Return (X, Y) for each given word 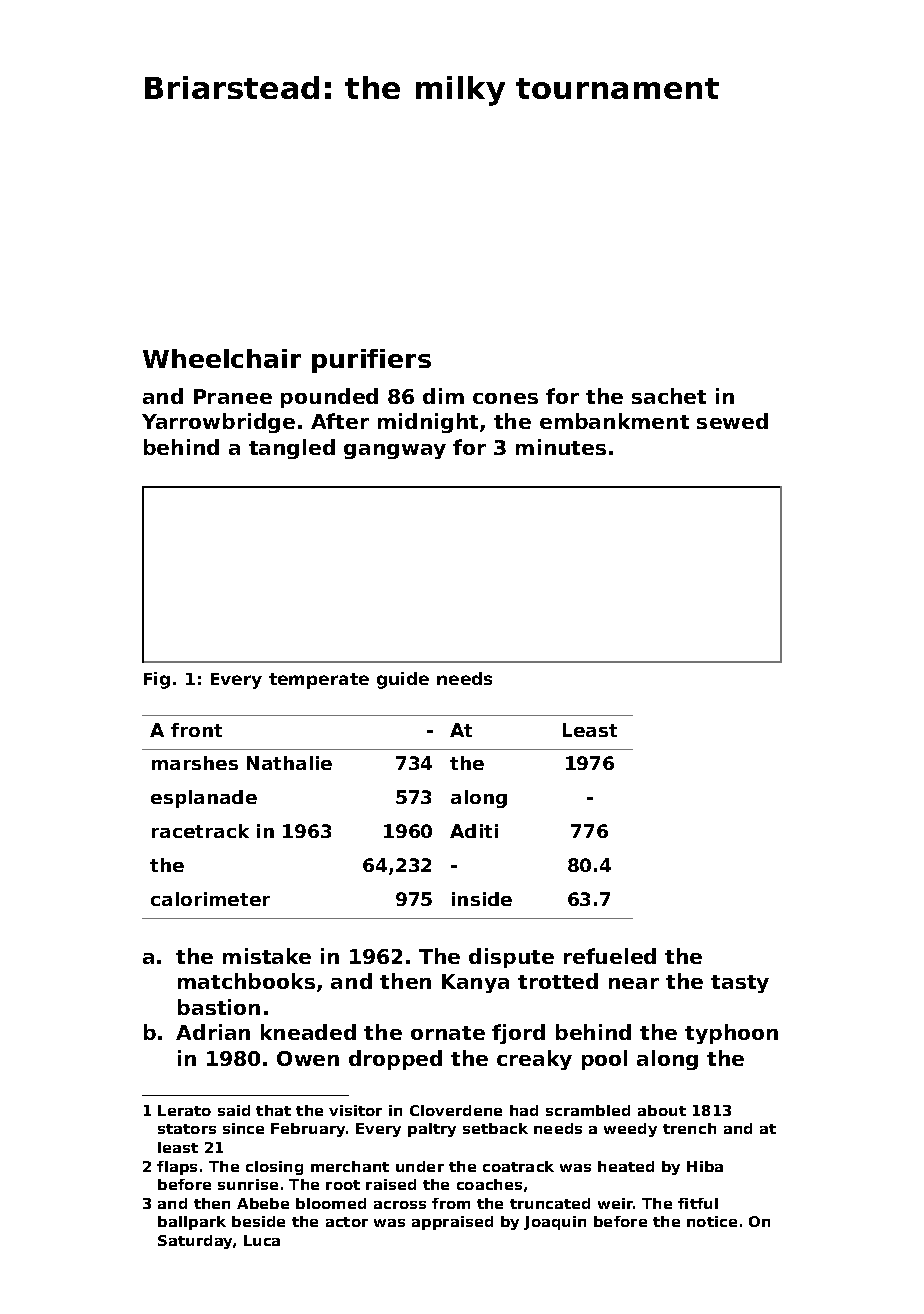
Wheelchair (222, 358)
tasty (740, 984)
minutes (561, 447)
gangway (395, 451)
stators (187, 1129)
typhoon (731, 1034)
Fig (157, 680)
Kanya (475, 983)
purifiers (371, 361)
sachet (669, 396)
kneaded (308, 1032)
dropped (395, 1060)
